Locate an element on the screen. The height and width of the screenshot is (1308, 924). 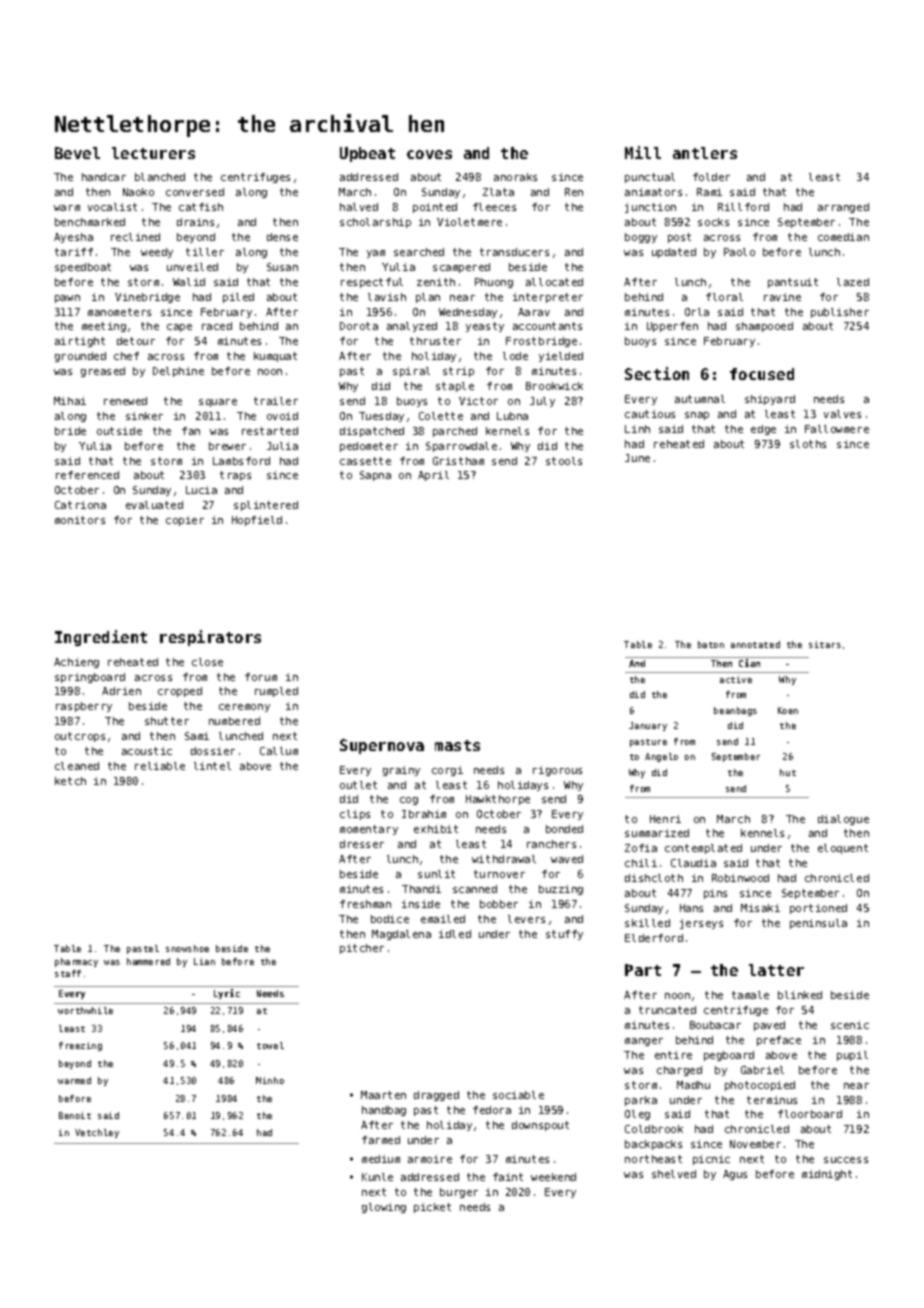
Agus is located at coordinates (735, 1175).
